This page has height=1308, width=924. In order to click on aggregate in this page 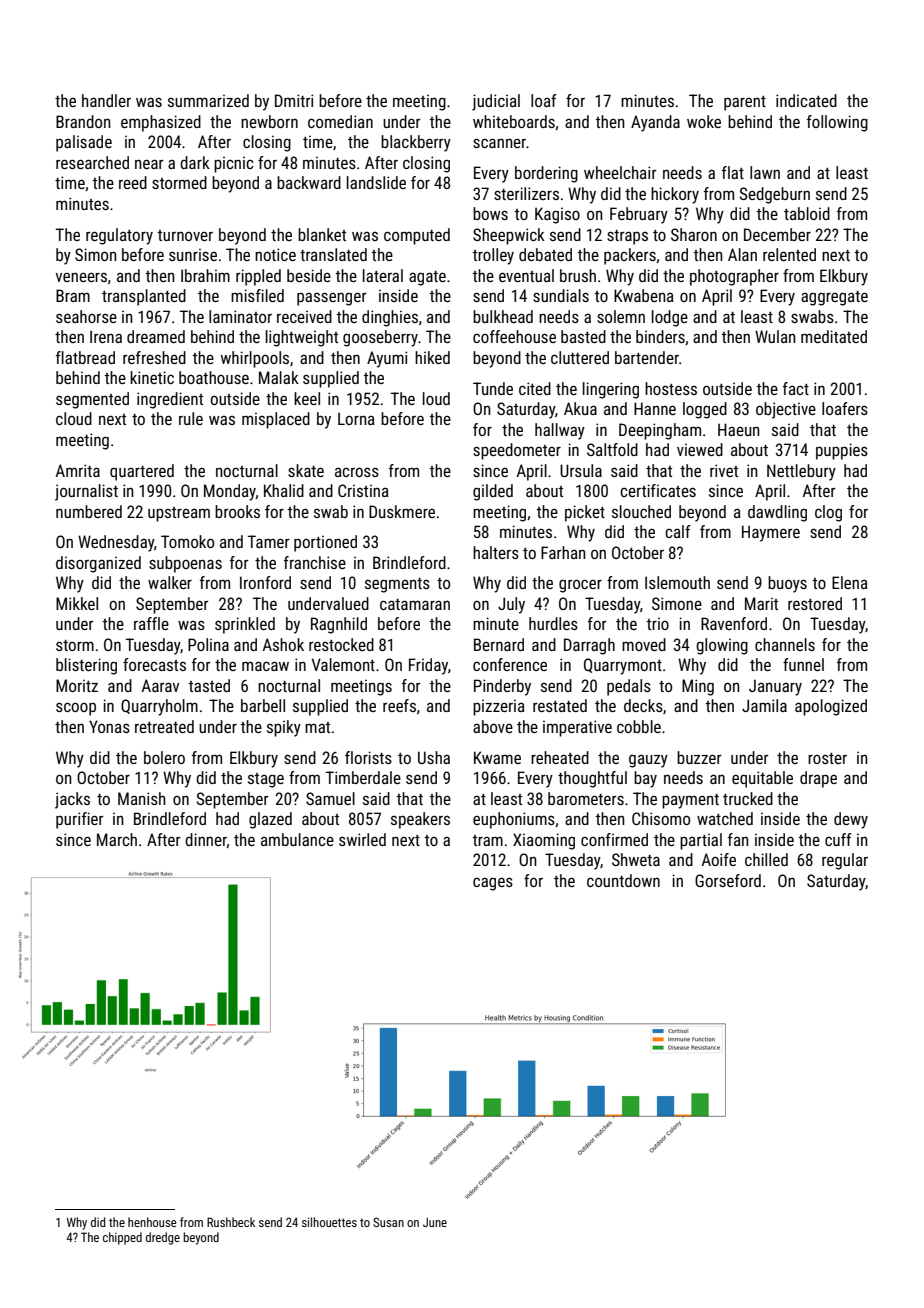, I will do `click(834, 298)`.
